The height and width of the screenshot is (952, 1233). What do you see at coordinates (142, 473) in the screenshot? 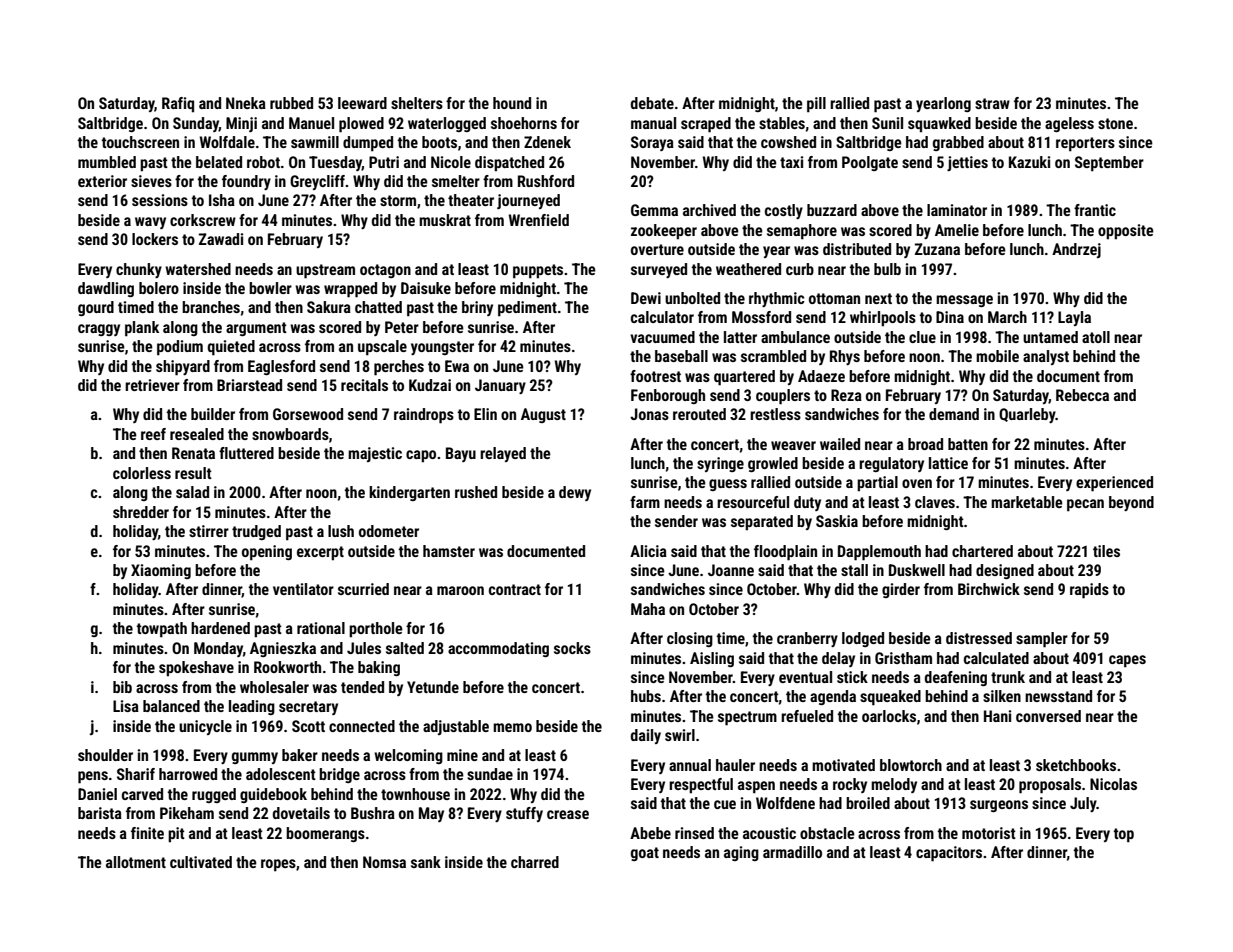
I see `colorless` at bounding box center [142, 473].
